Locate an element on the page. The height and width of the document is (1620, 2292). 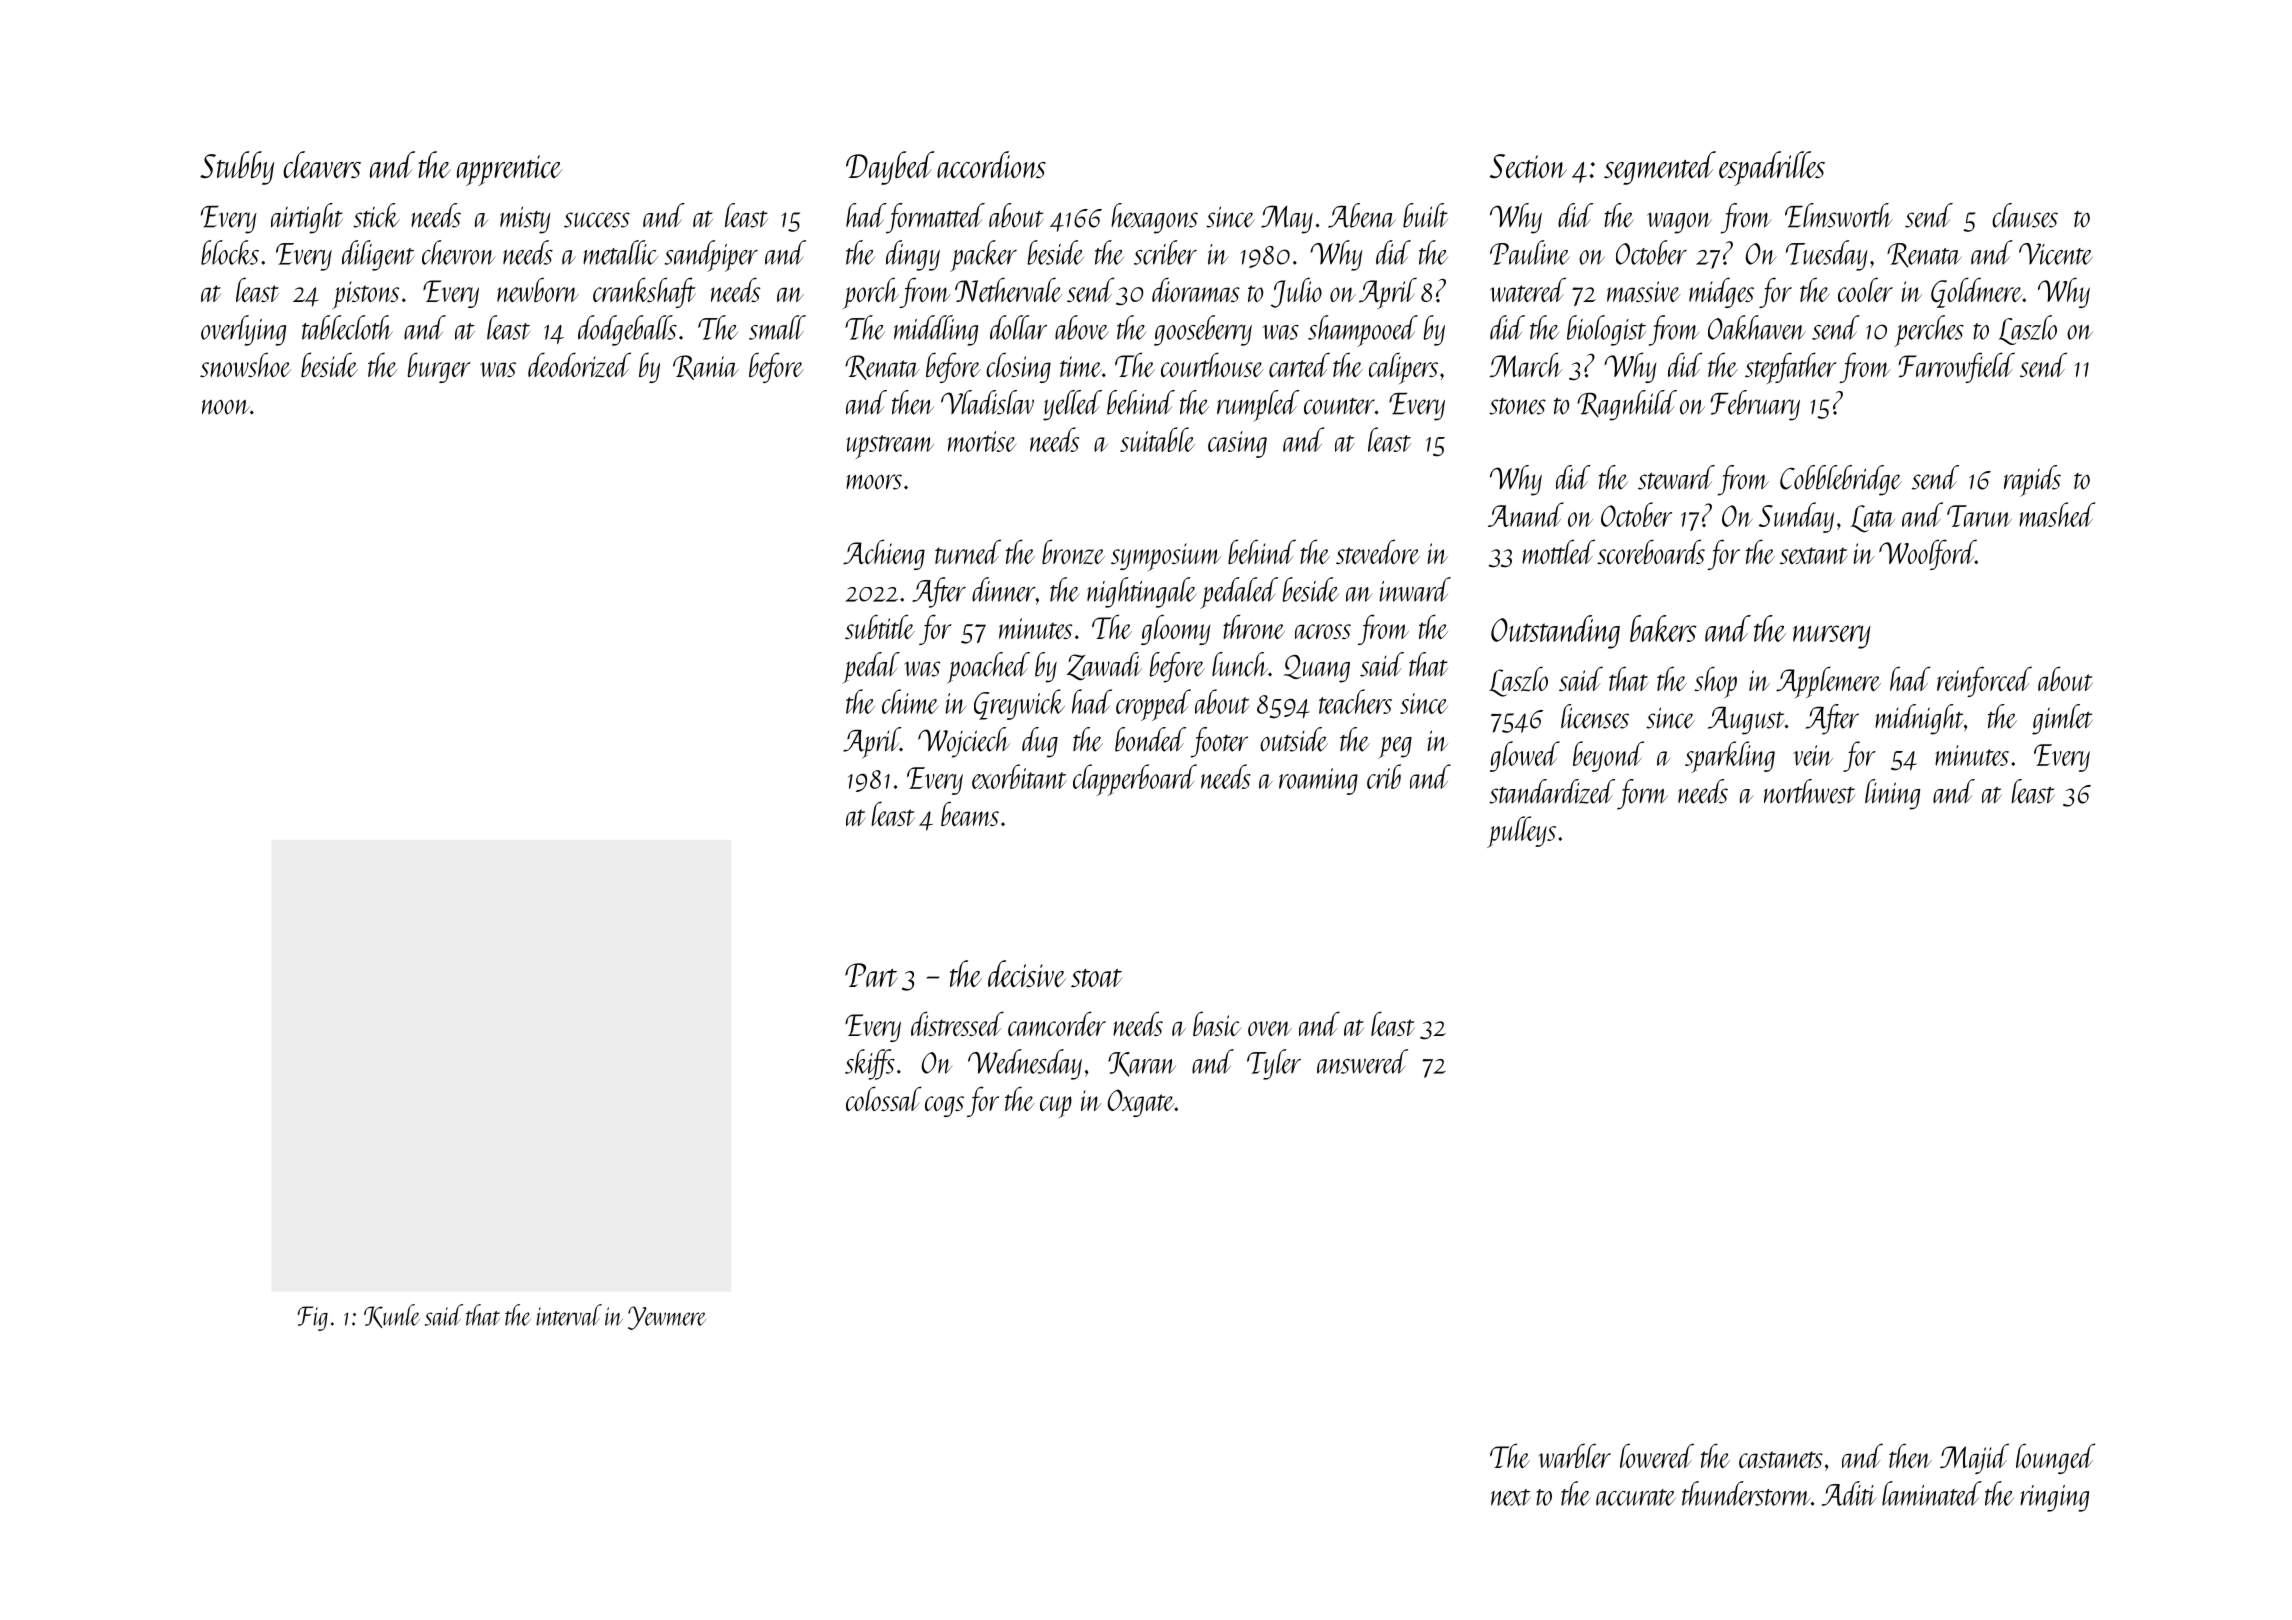
nursery is located at coordinates (1832, 637).
